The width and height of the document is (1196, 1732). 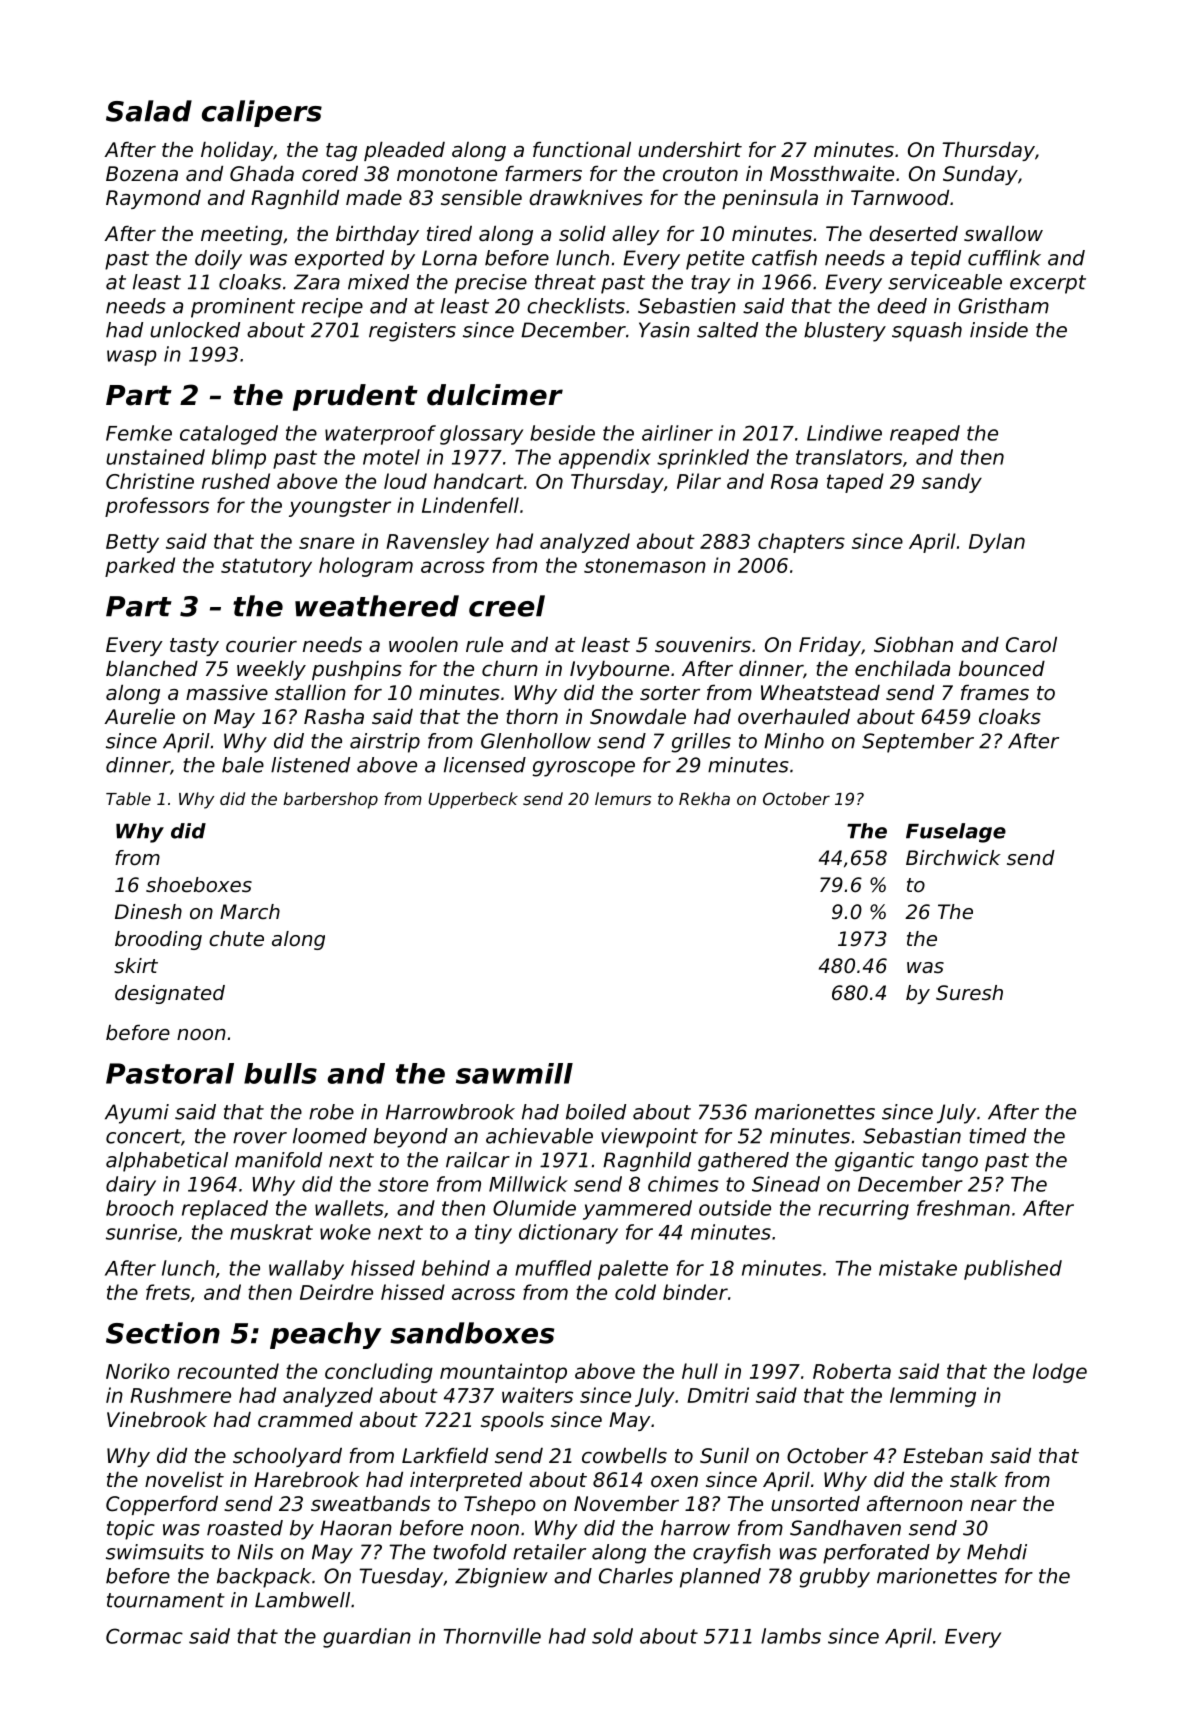 I want to click on prudent, so click(x=355, y=397).
